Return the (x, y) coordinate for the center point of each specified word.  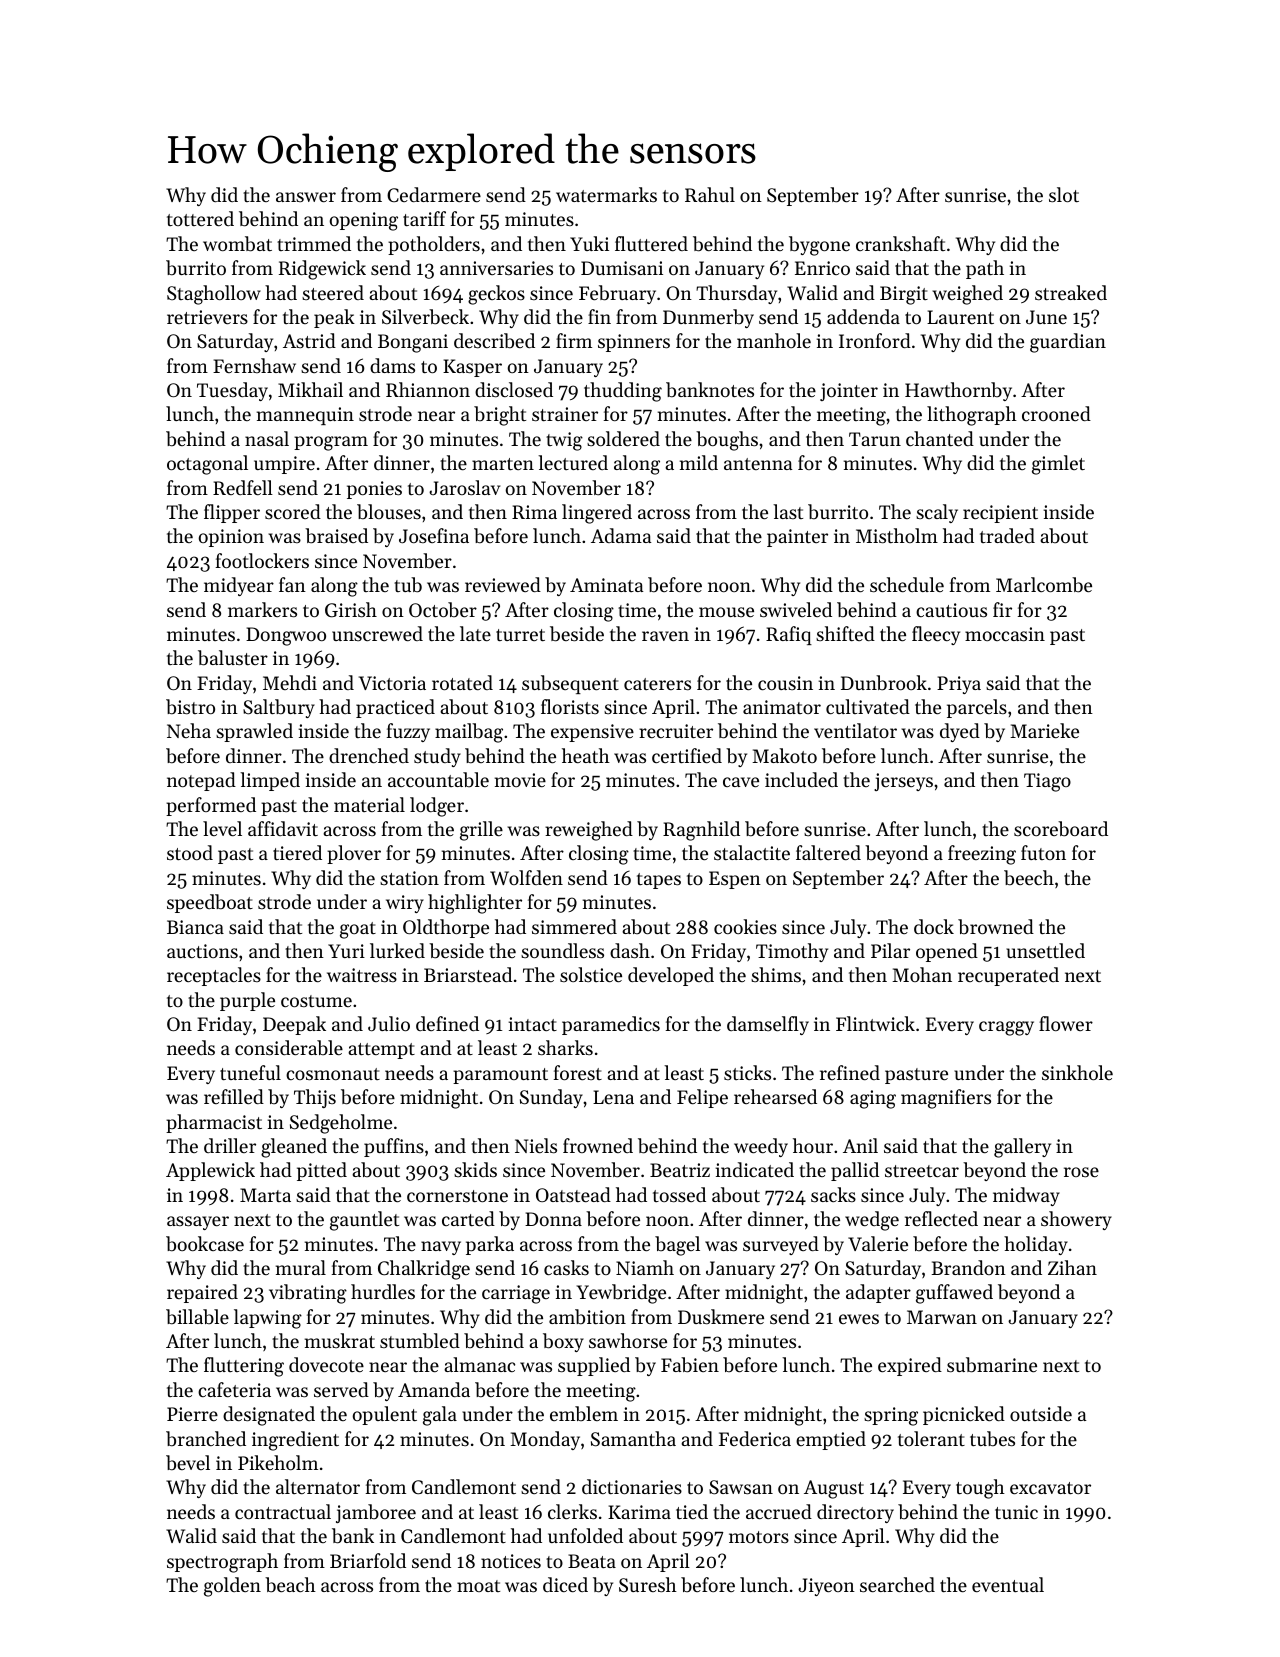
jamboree (376, 1513)
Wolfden (526, 877)
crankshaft (900, 243)
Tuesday (232, 391)
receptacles (214, 976)
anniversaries (496, 268)
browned (996, 926)
